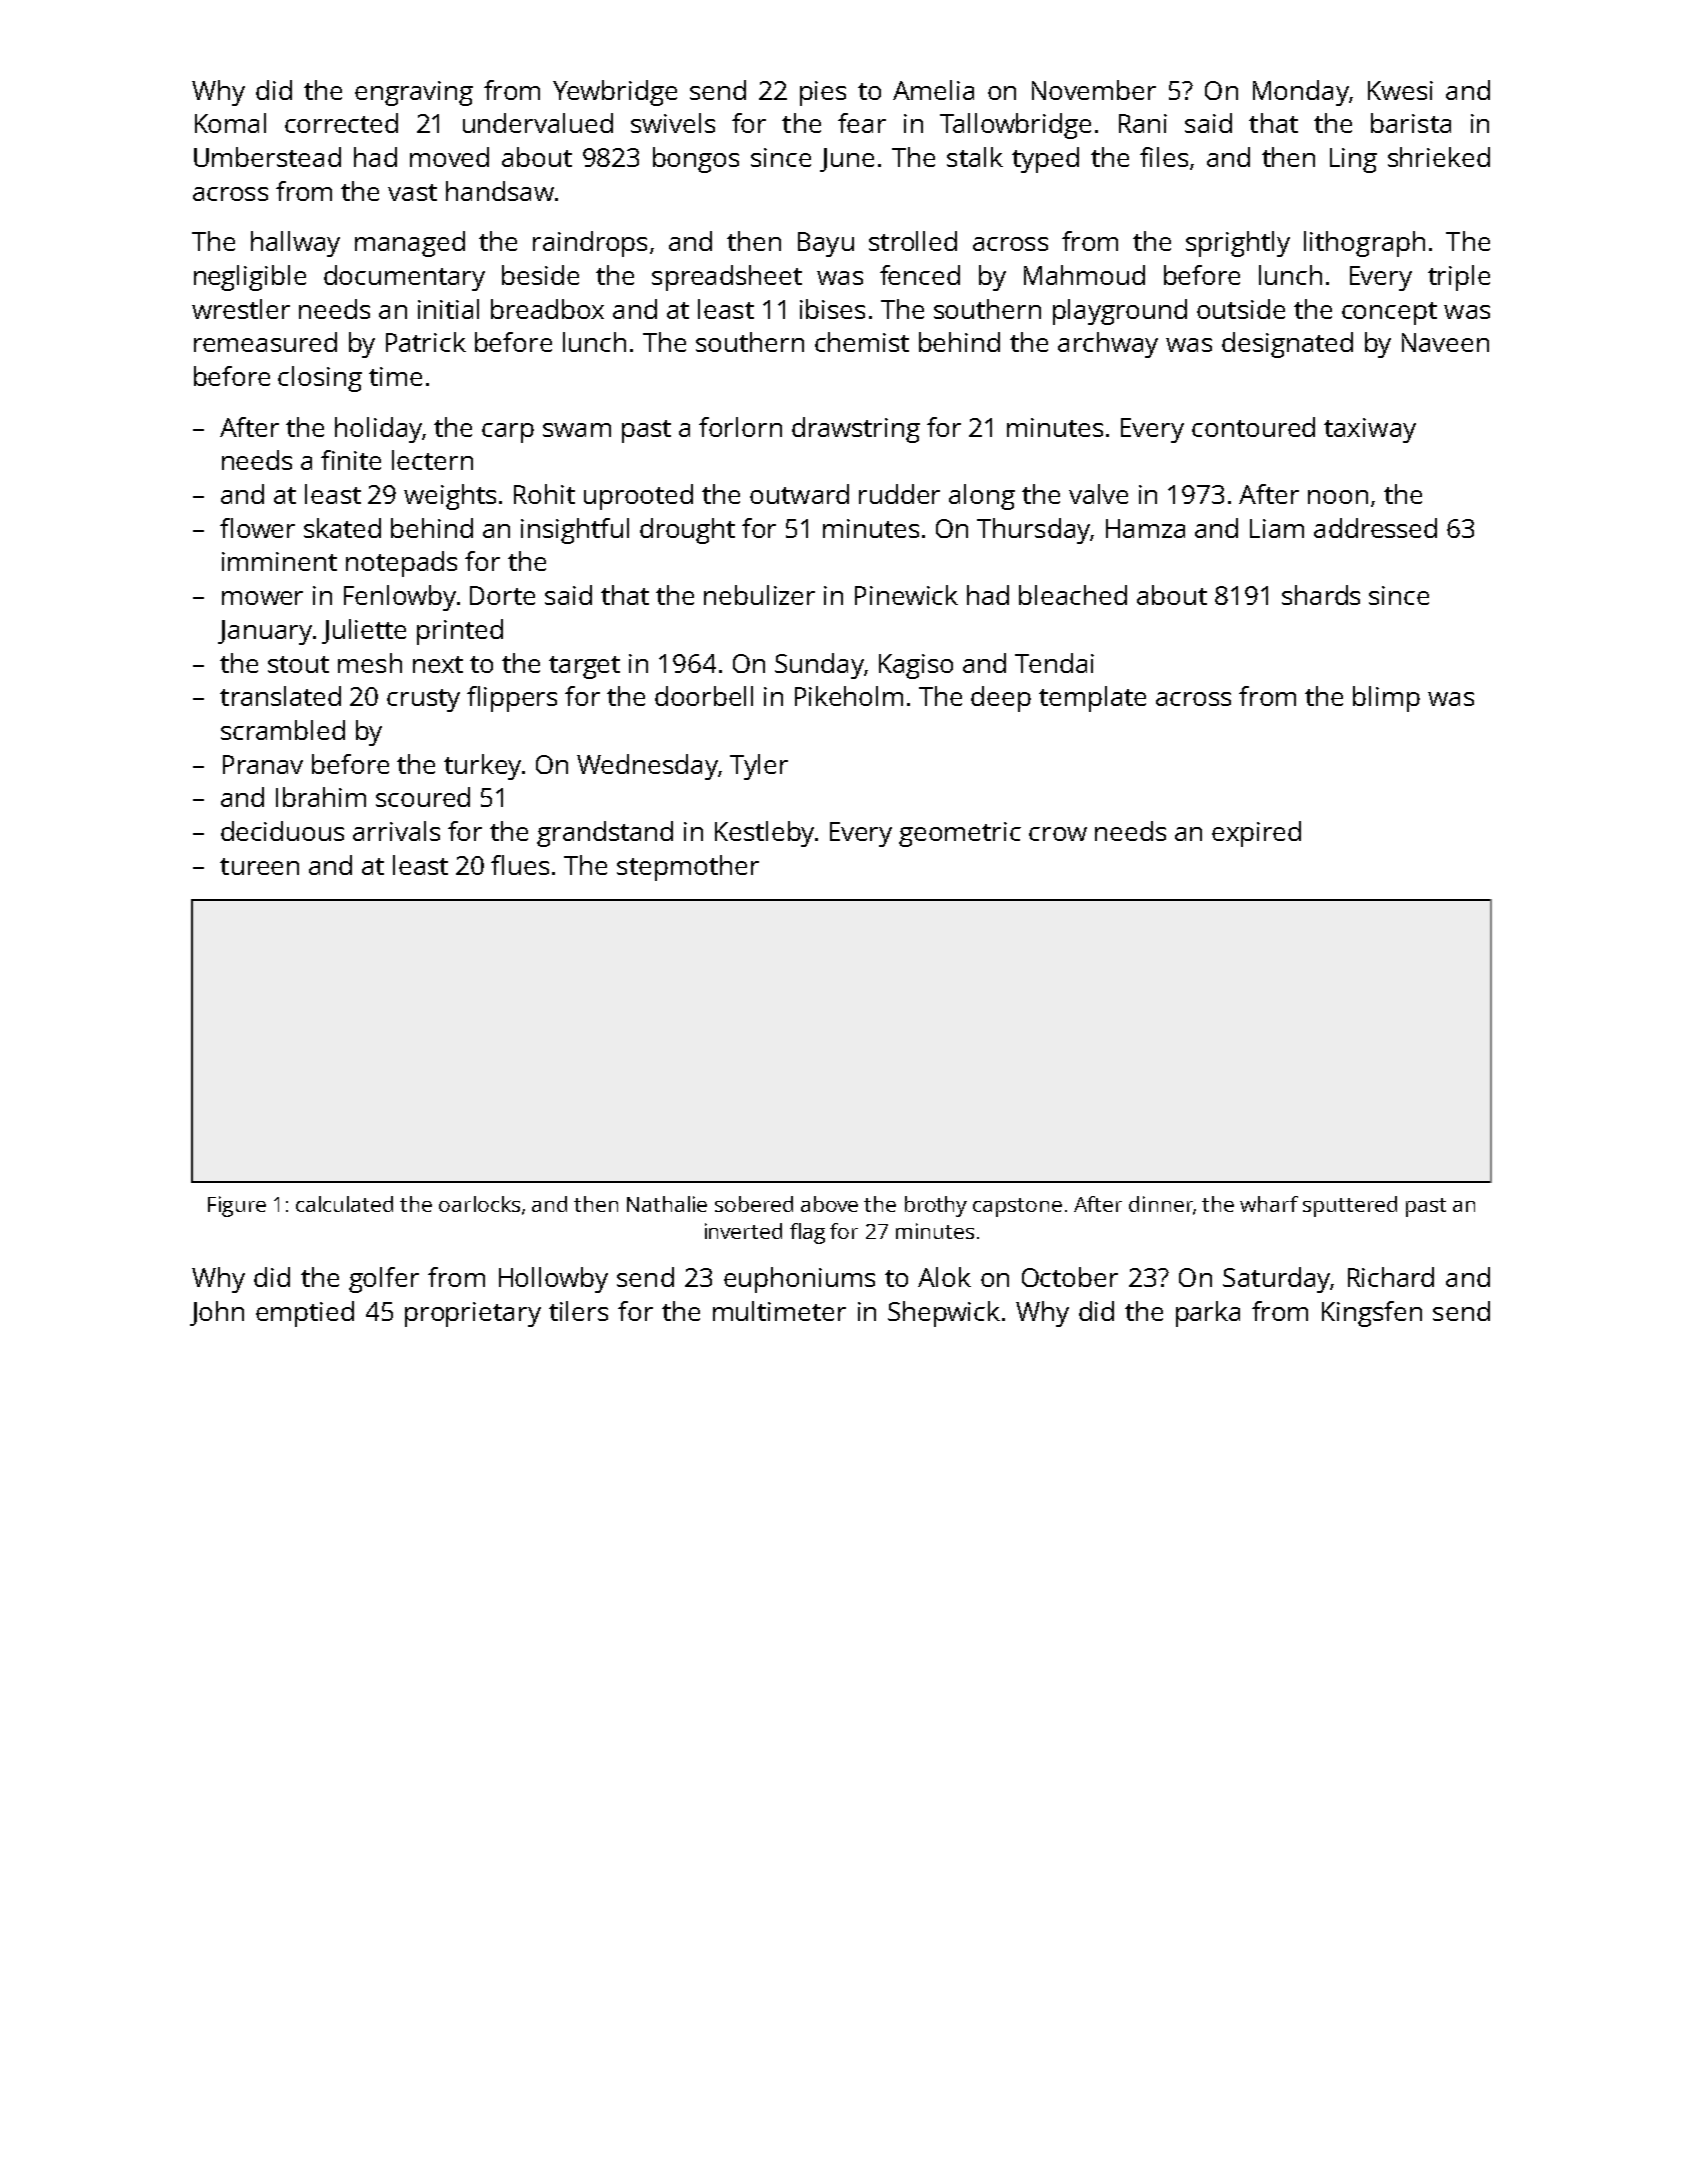 The image size is (1683, 2178). Describe the element at coordinates (1459, 278) in the screenshot. I see `triple` at that location.
